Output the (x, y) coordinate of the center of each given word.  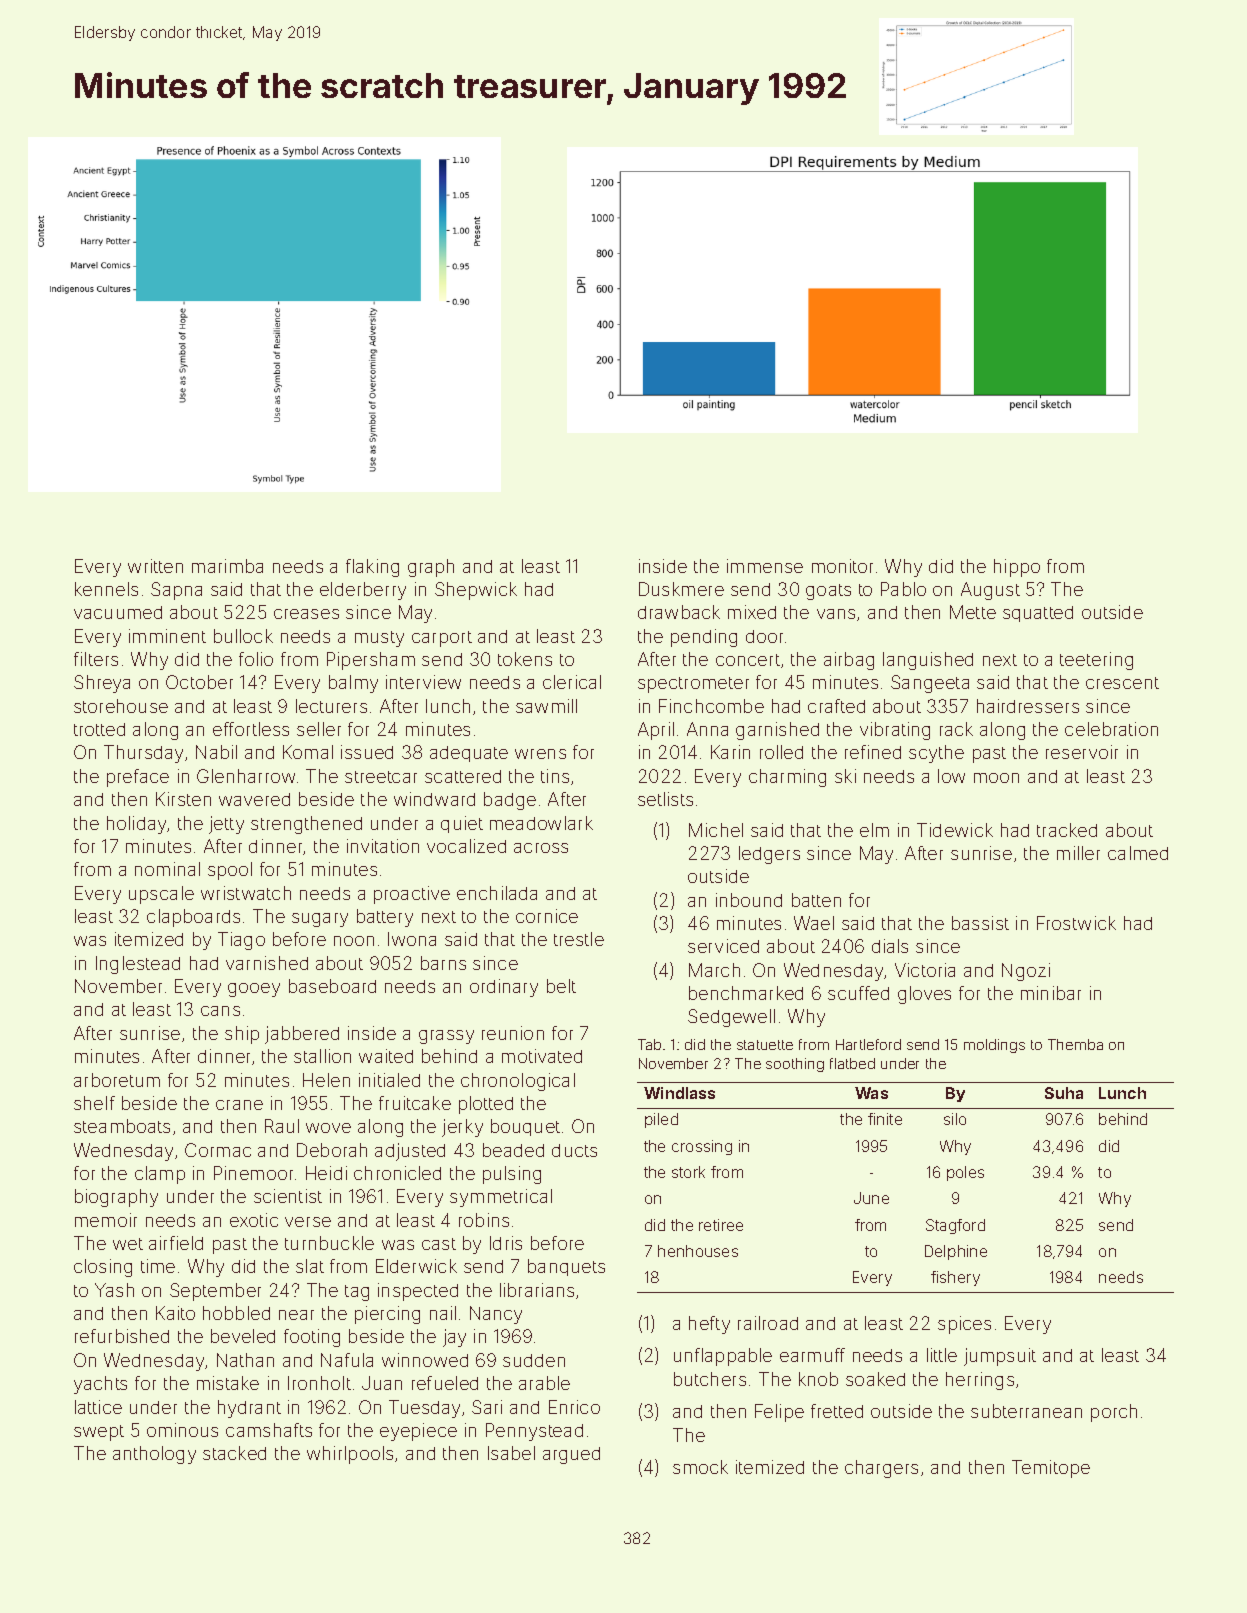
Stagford (955, 1226)
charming (787, 778)
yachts (100, 1385)
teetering (1096, 661)
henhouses (698, 1251)
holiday (136, 825)
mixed (752, 612)
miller (1078, 853)
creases (306, 614)
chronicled (397, 1173)
